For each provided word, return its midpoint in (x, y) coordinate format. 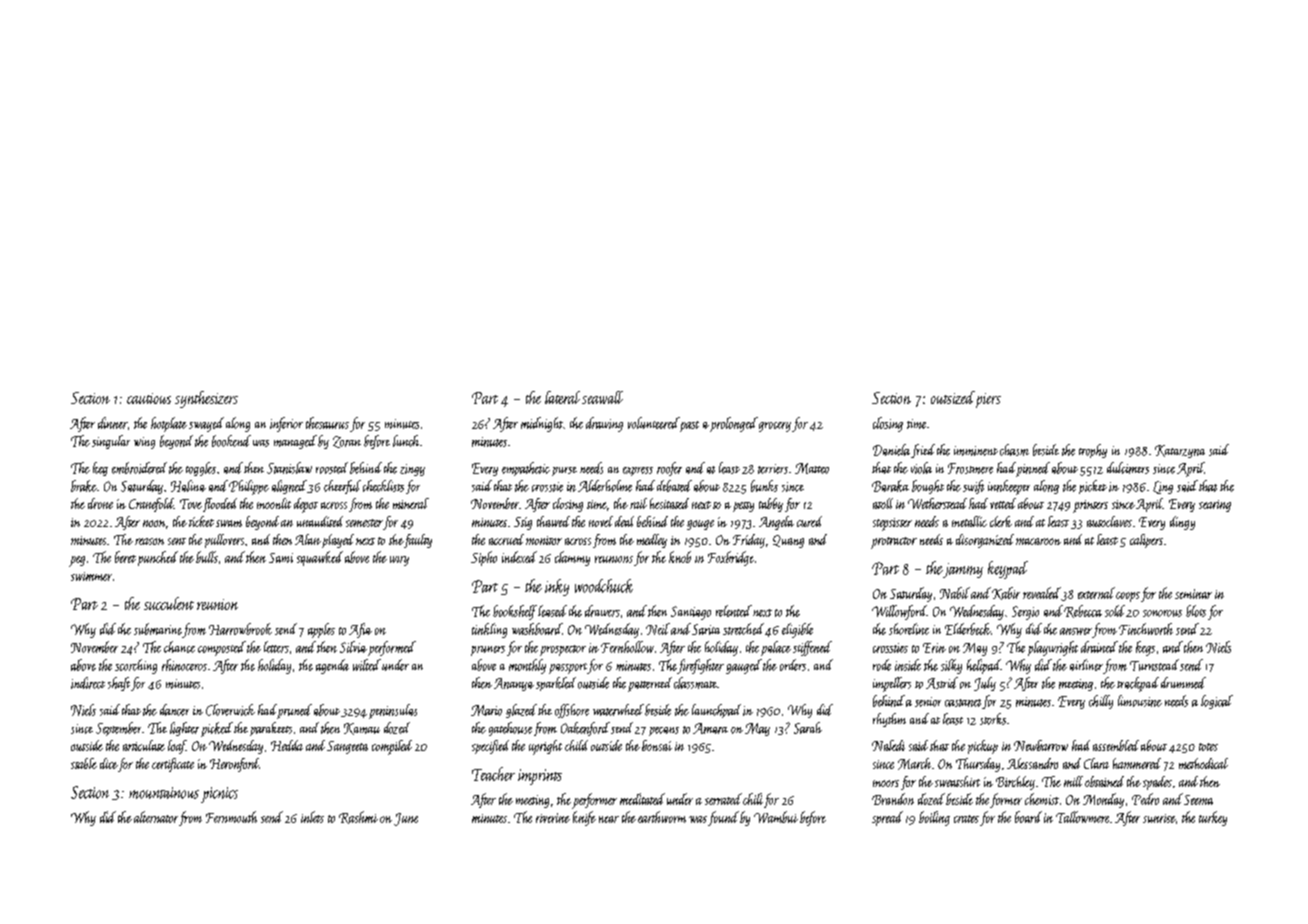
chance (179, 647)
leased (552, 611)
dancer (174, 710)
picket (1093, 487)
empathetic (526, 469)
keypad (1008, 570)
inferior (286, 424)
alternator (156, 817)
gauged (744, 666)
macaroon (1038, 541)
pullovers (224, 541)
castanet (963, 703)
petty (743, 507)
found (723, 818)
